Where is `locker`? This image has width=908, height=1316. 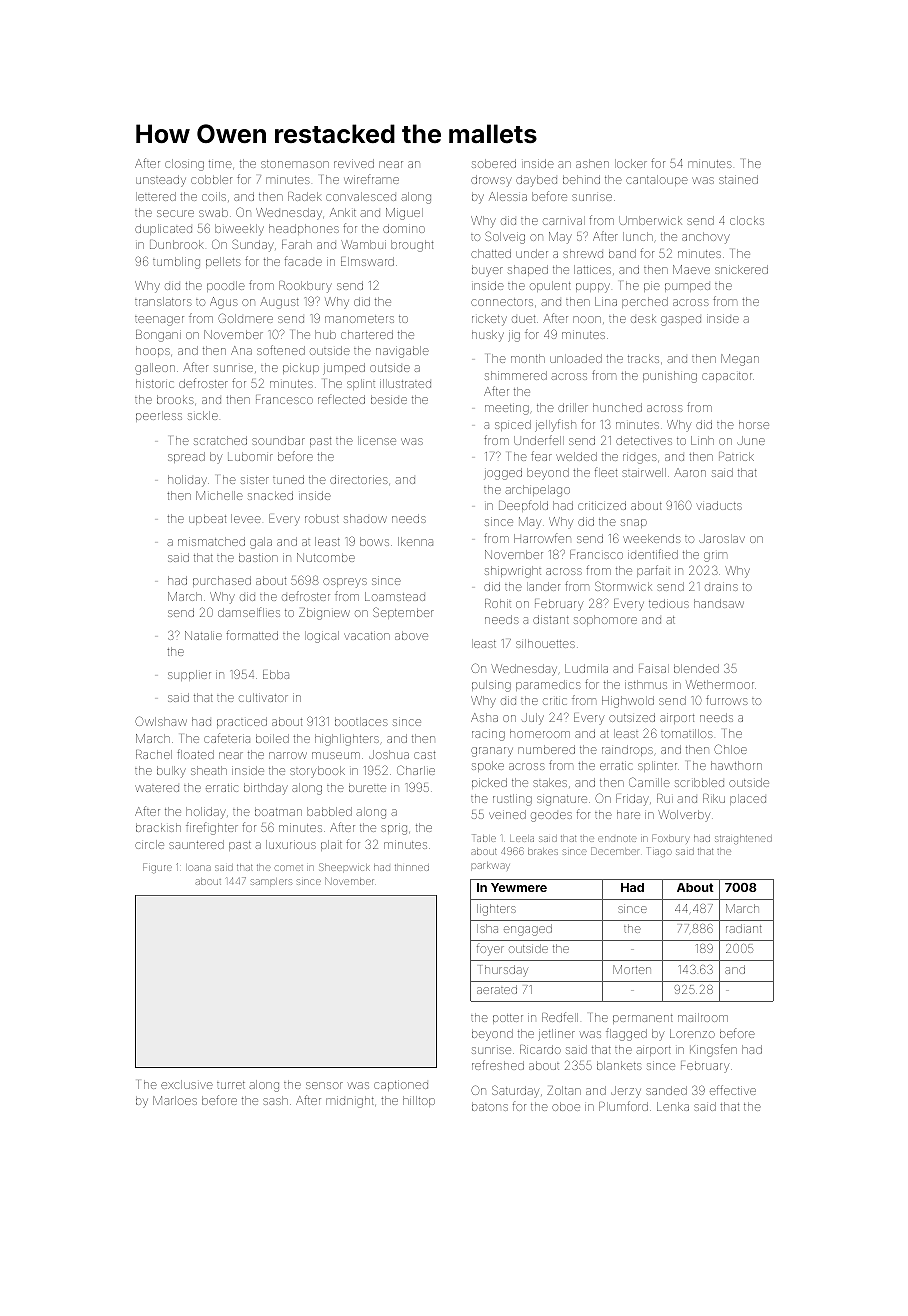 locker is located at coordinates (631, 163).
